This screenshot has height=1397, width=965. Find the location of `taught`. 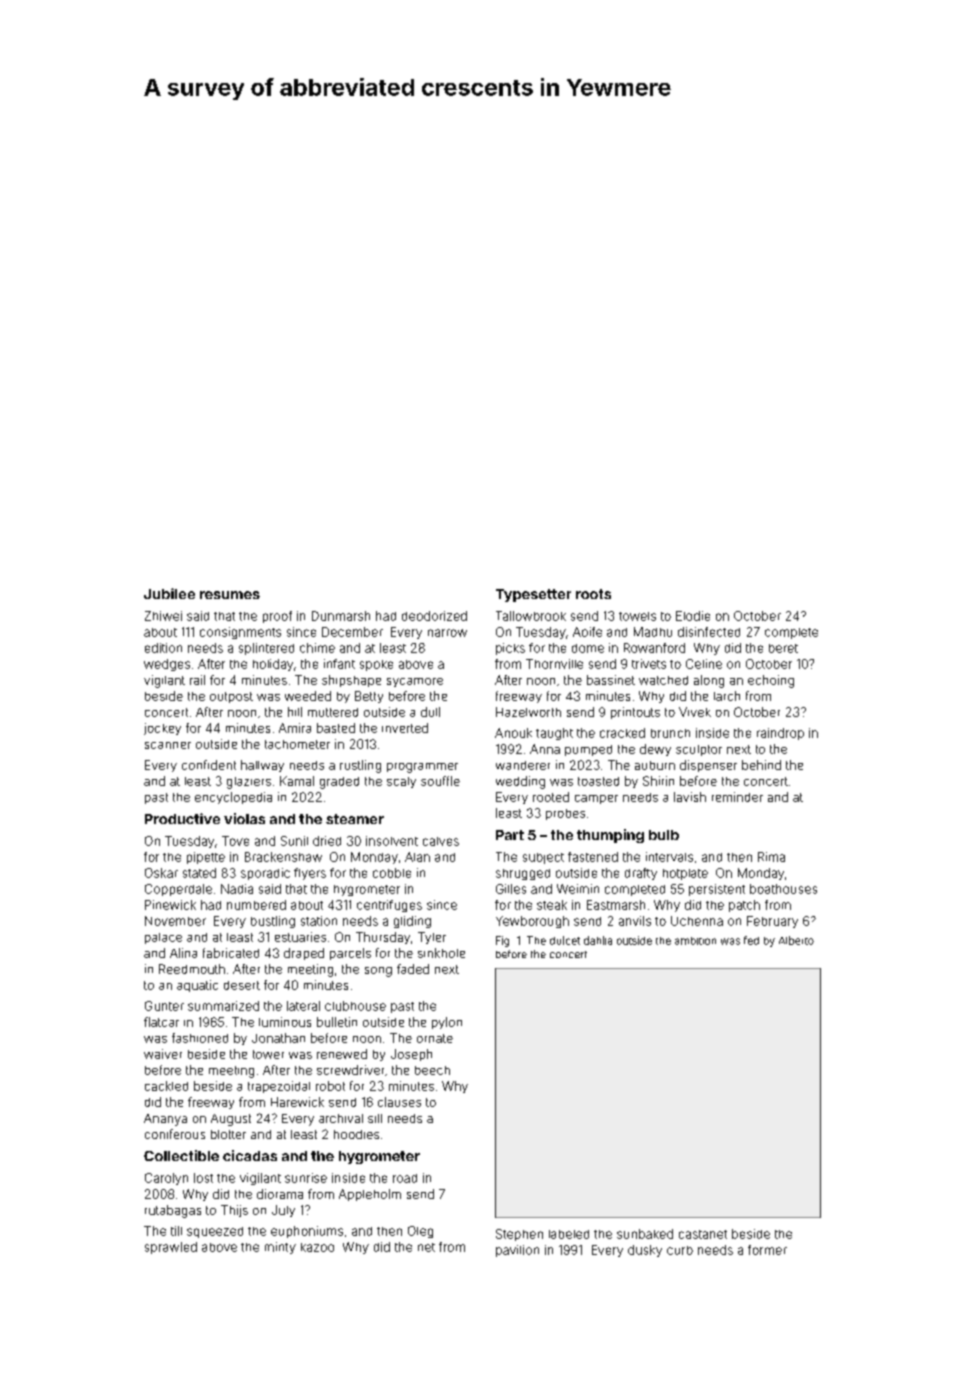

taught is located at coordinates (554, 734).
